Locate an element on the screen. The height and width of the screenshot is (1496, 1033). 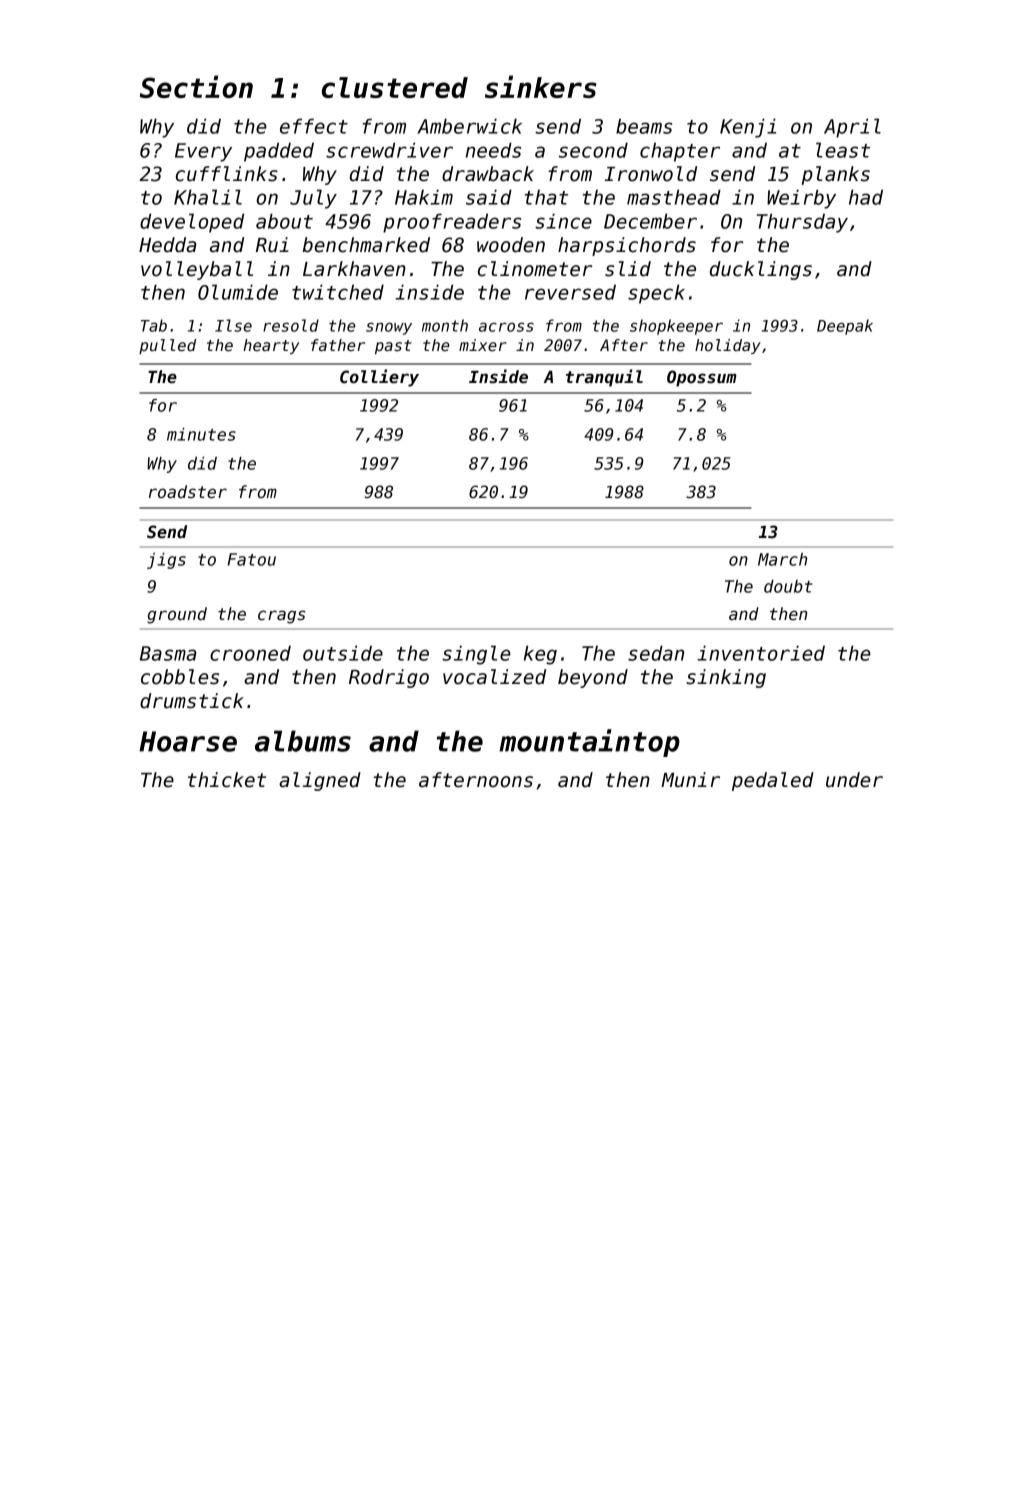
vocalized is located at coordinates (494, 677).
